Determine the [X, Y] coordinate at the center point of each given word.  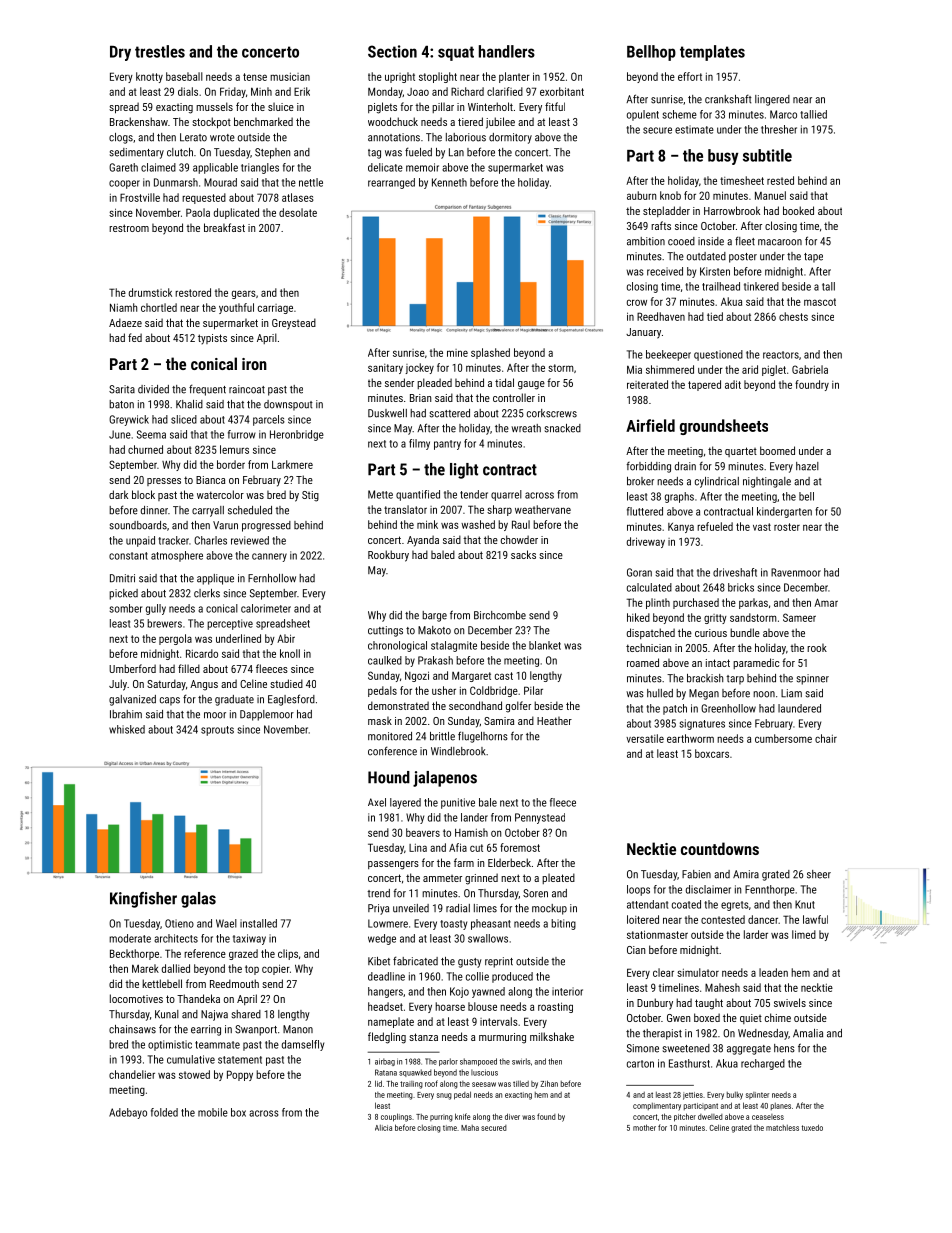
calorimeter [266, 608]
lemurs [234, 449]
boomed [777, 450]
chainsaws [132, 1029]
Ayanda [423, 541]
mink [427, 524]
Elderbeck [509, 862]
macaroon [780, 242]
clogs [121, 138]
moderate [130, 938]
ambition [646, 241]
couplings [396, 1117]
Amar [826, 602]
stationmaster [657, 934]
